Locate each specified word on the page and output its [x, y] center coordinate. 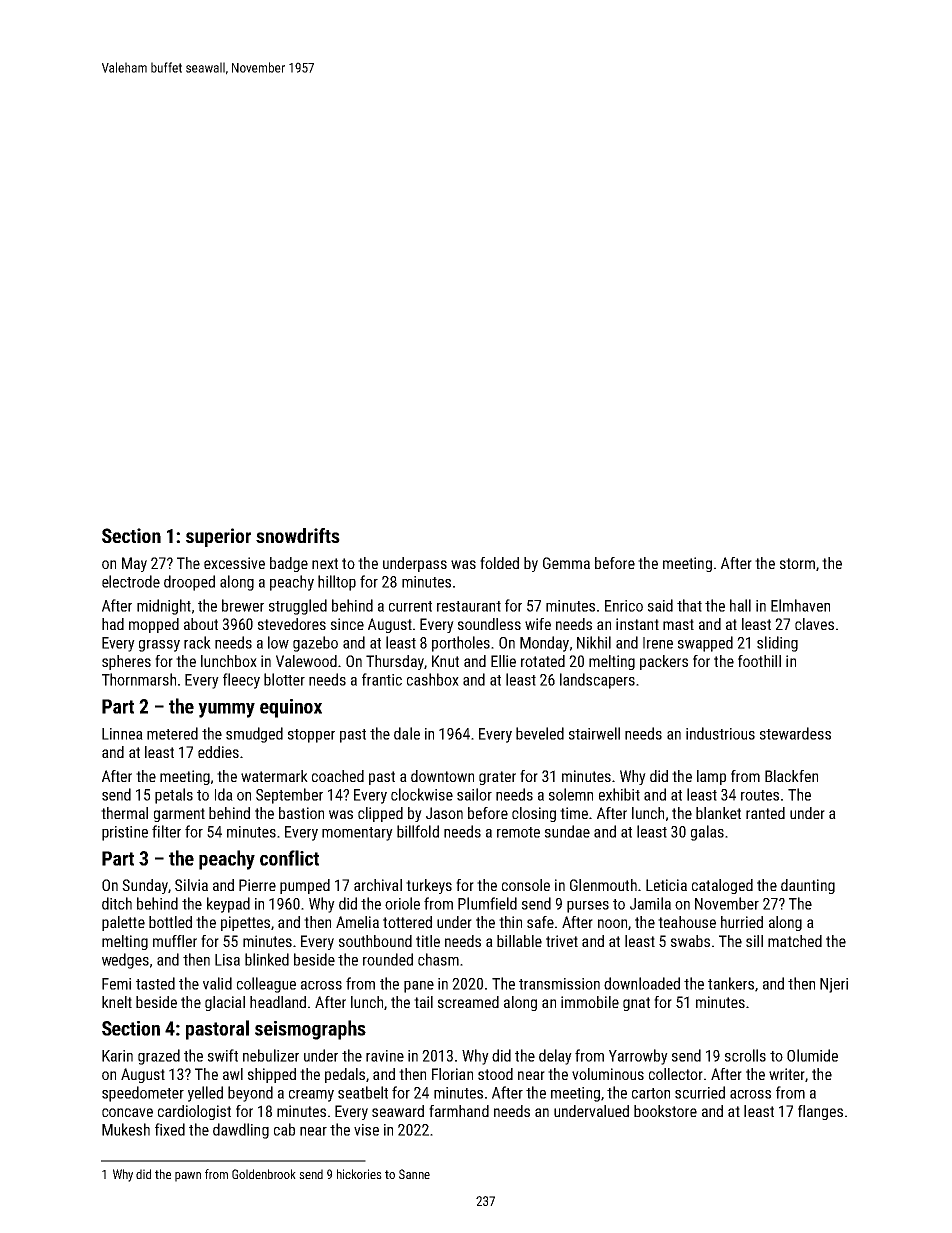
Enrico [624, 606]
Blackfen [791, 776]
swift [223, 1055]
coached [338, 776]
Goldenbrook [264, 1174]
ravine [385, 1056]
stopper [311, 736]
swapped [705, 644]
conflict [289, 858]
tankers [731, 983]
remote [518, 832]
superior [218, 537]
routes [760, 795]
